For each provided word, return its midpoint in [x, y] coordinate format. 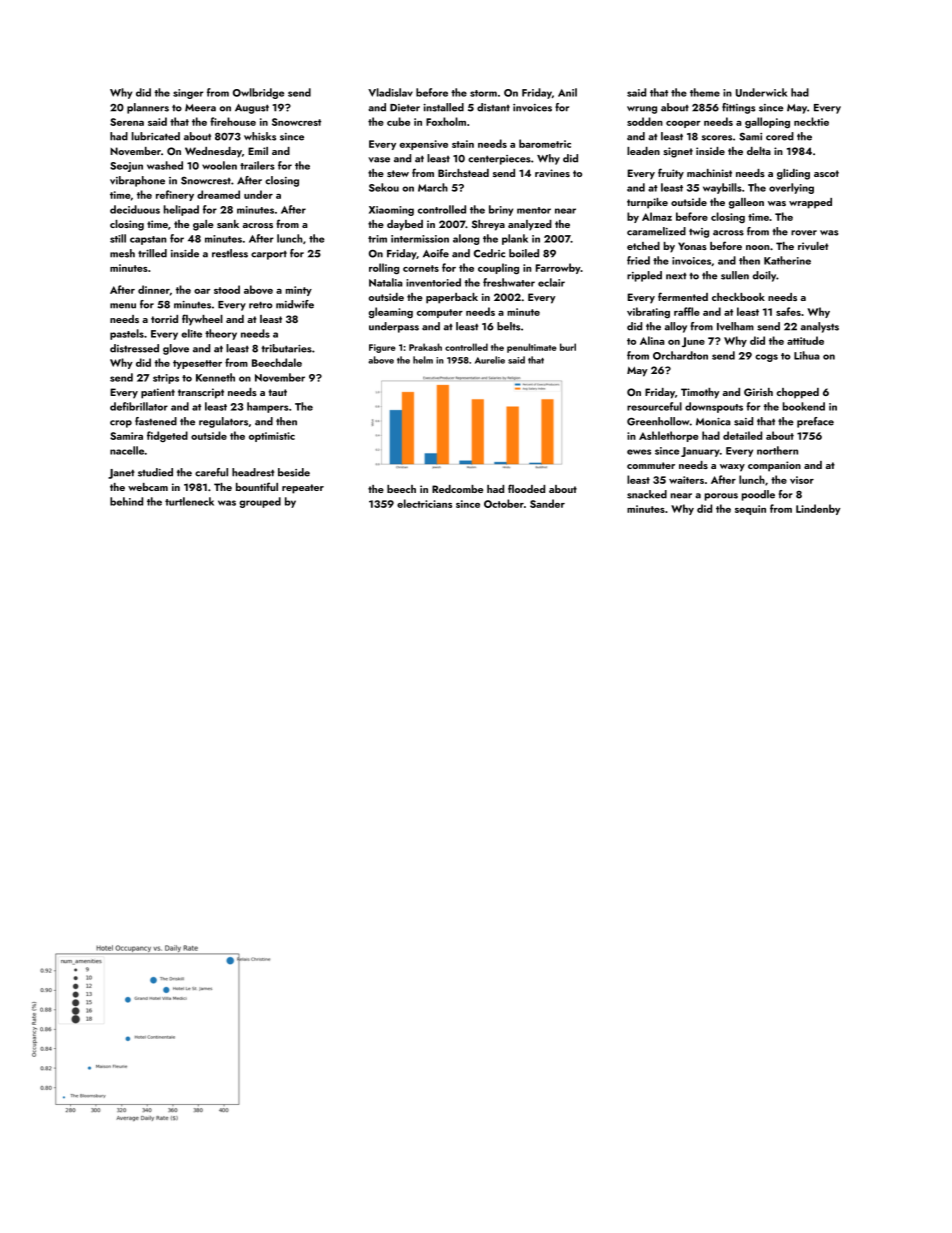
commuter [651, 465]
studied [155, 472]
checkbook [738, 297]
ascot [826, 173]
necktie [811, 121]
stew [398, 173]
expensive [424, 145]
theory [221, 334]
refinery [175, 195]
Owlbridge [258, 93]
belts [508, 326]
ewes [639, 452]
